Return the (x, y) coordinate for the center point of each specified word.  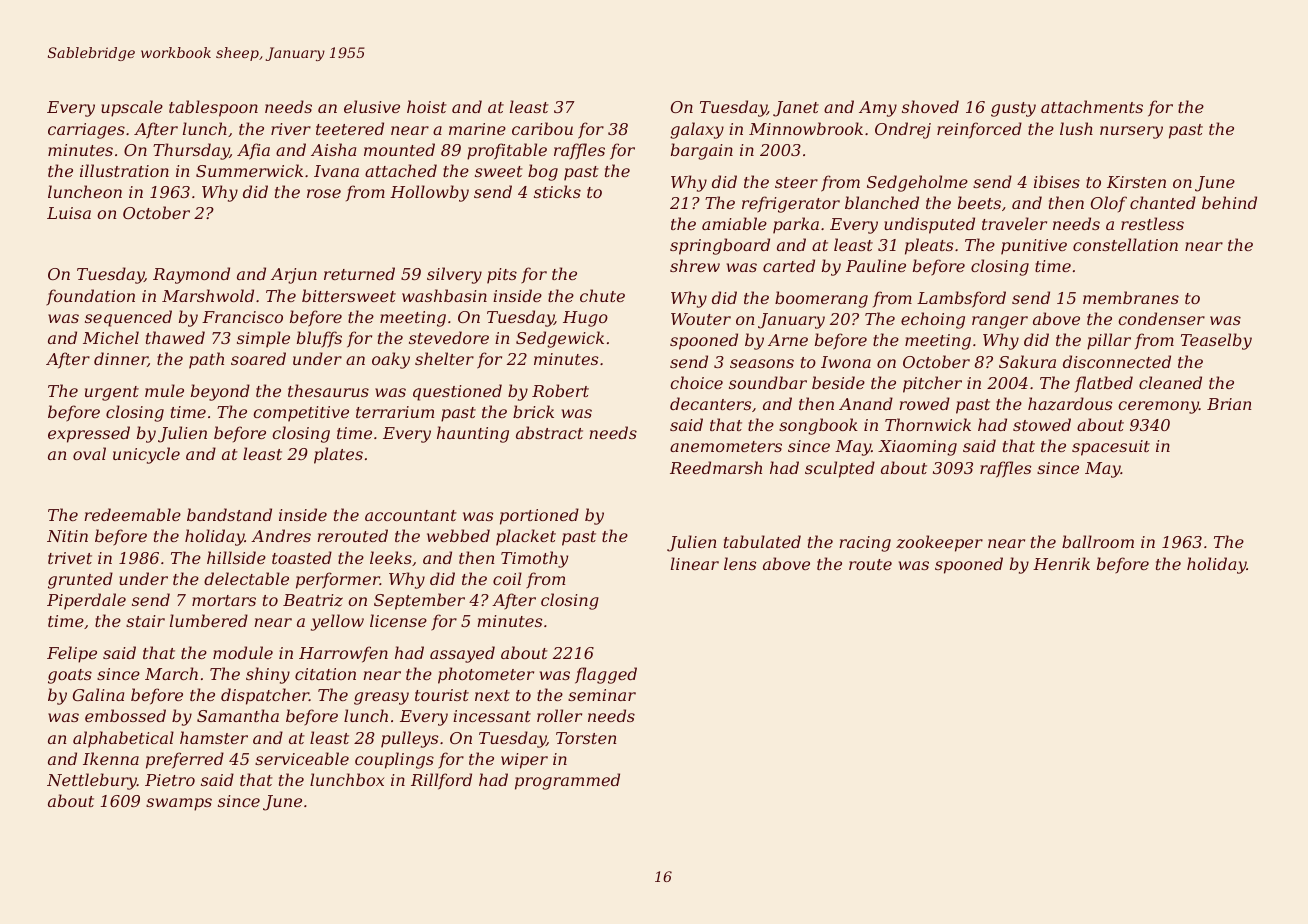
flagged (606, 675)
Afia (253, 151)
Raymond (191, 275)
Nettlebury (92, 781)
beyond (220, 392)
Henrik (1061, 563)
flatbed (1104, 384)
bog (543, 172)
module (243, 652)
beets (979, 202)
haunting (473, 434)
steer (796, 182)
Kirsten (1136, 182)
